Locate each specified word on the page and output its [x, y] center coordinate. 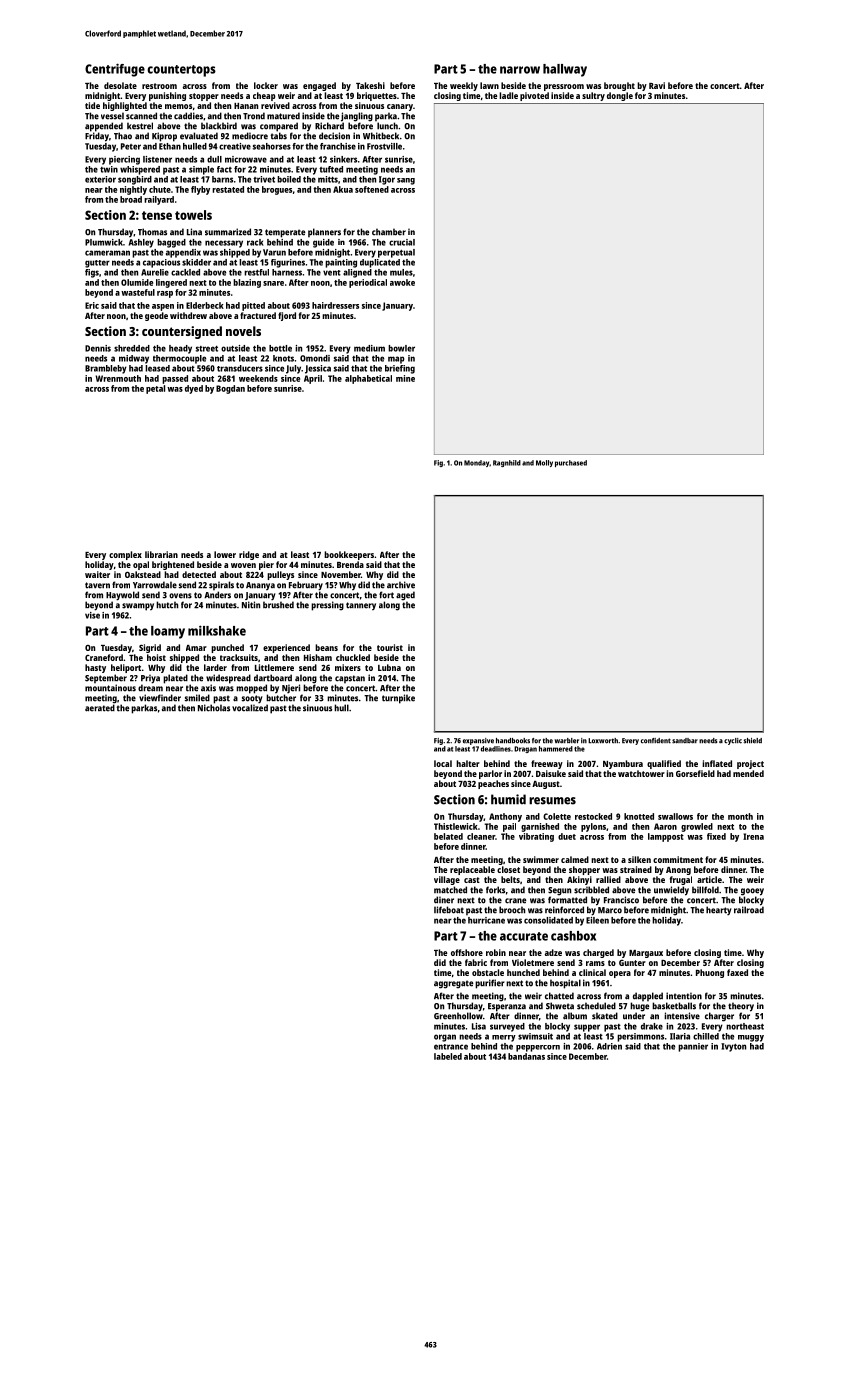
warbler [566, 741]
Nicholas [214, 708]
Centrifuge [115, 70]
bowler [401, 348]
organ [445, 1038]
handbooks [513, 741]
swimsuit [535, 1036]
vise [92, 615]
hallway [565, 70]
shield [752, 741]
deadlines [496, 749]
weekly [464, 86]
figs [92, 273]
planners [324, 233]
